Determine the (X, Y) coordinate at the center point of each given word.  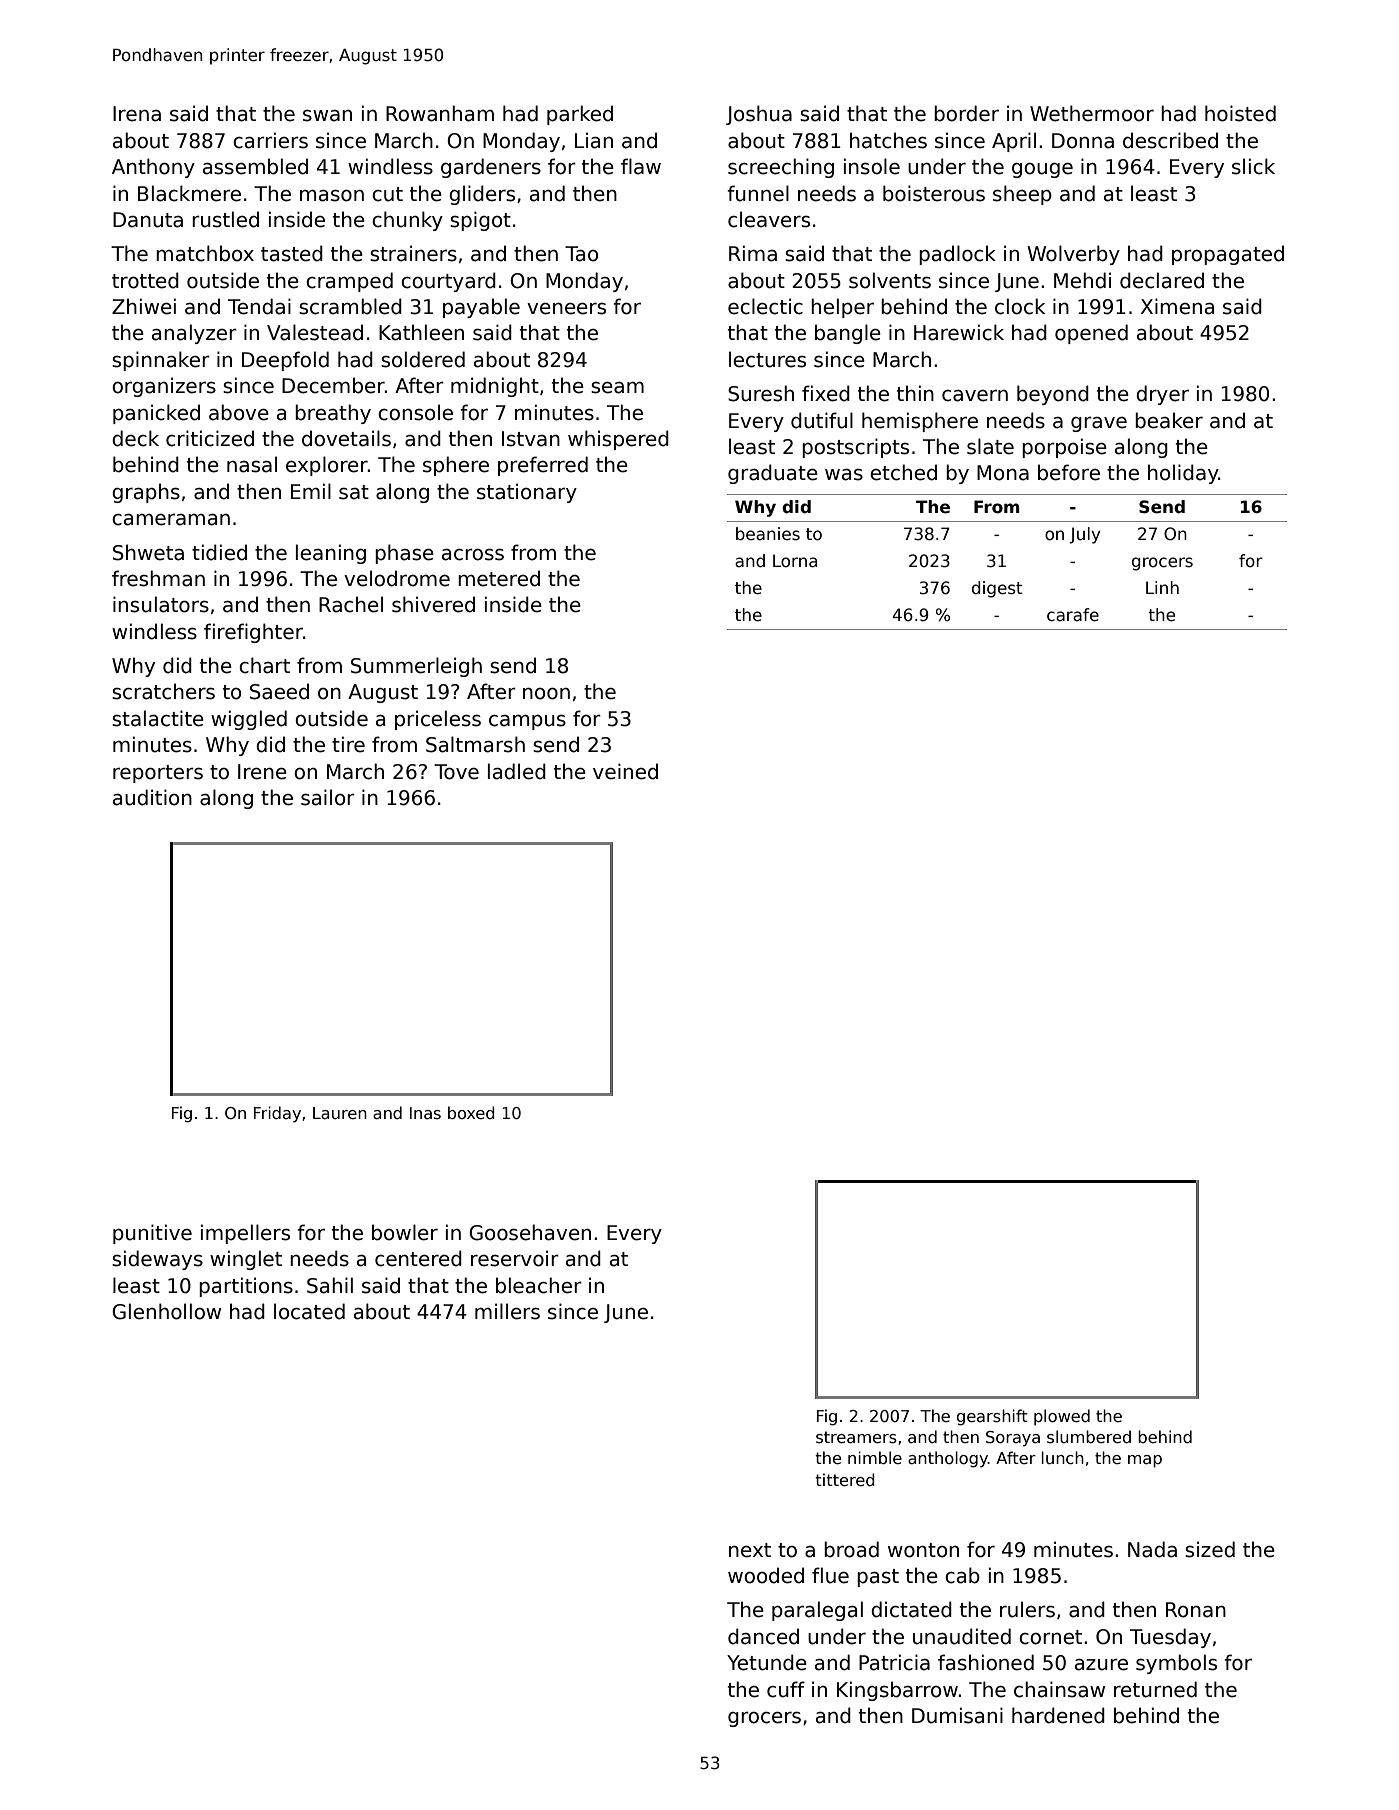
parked (580, 115)
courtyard (448, 282)
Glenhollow (166, 1311)
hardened (1058, 1715)
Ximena (1177, 306)
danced (763, 1636)
